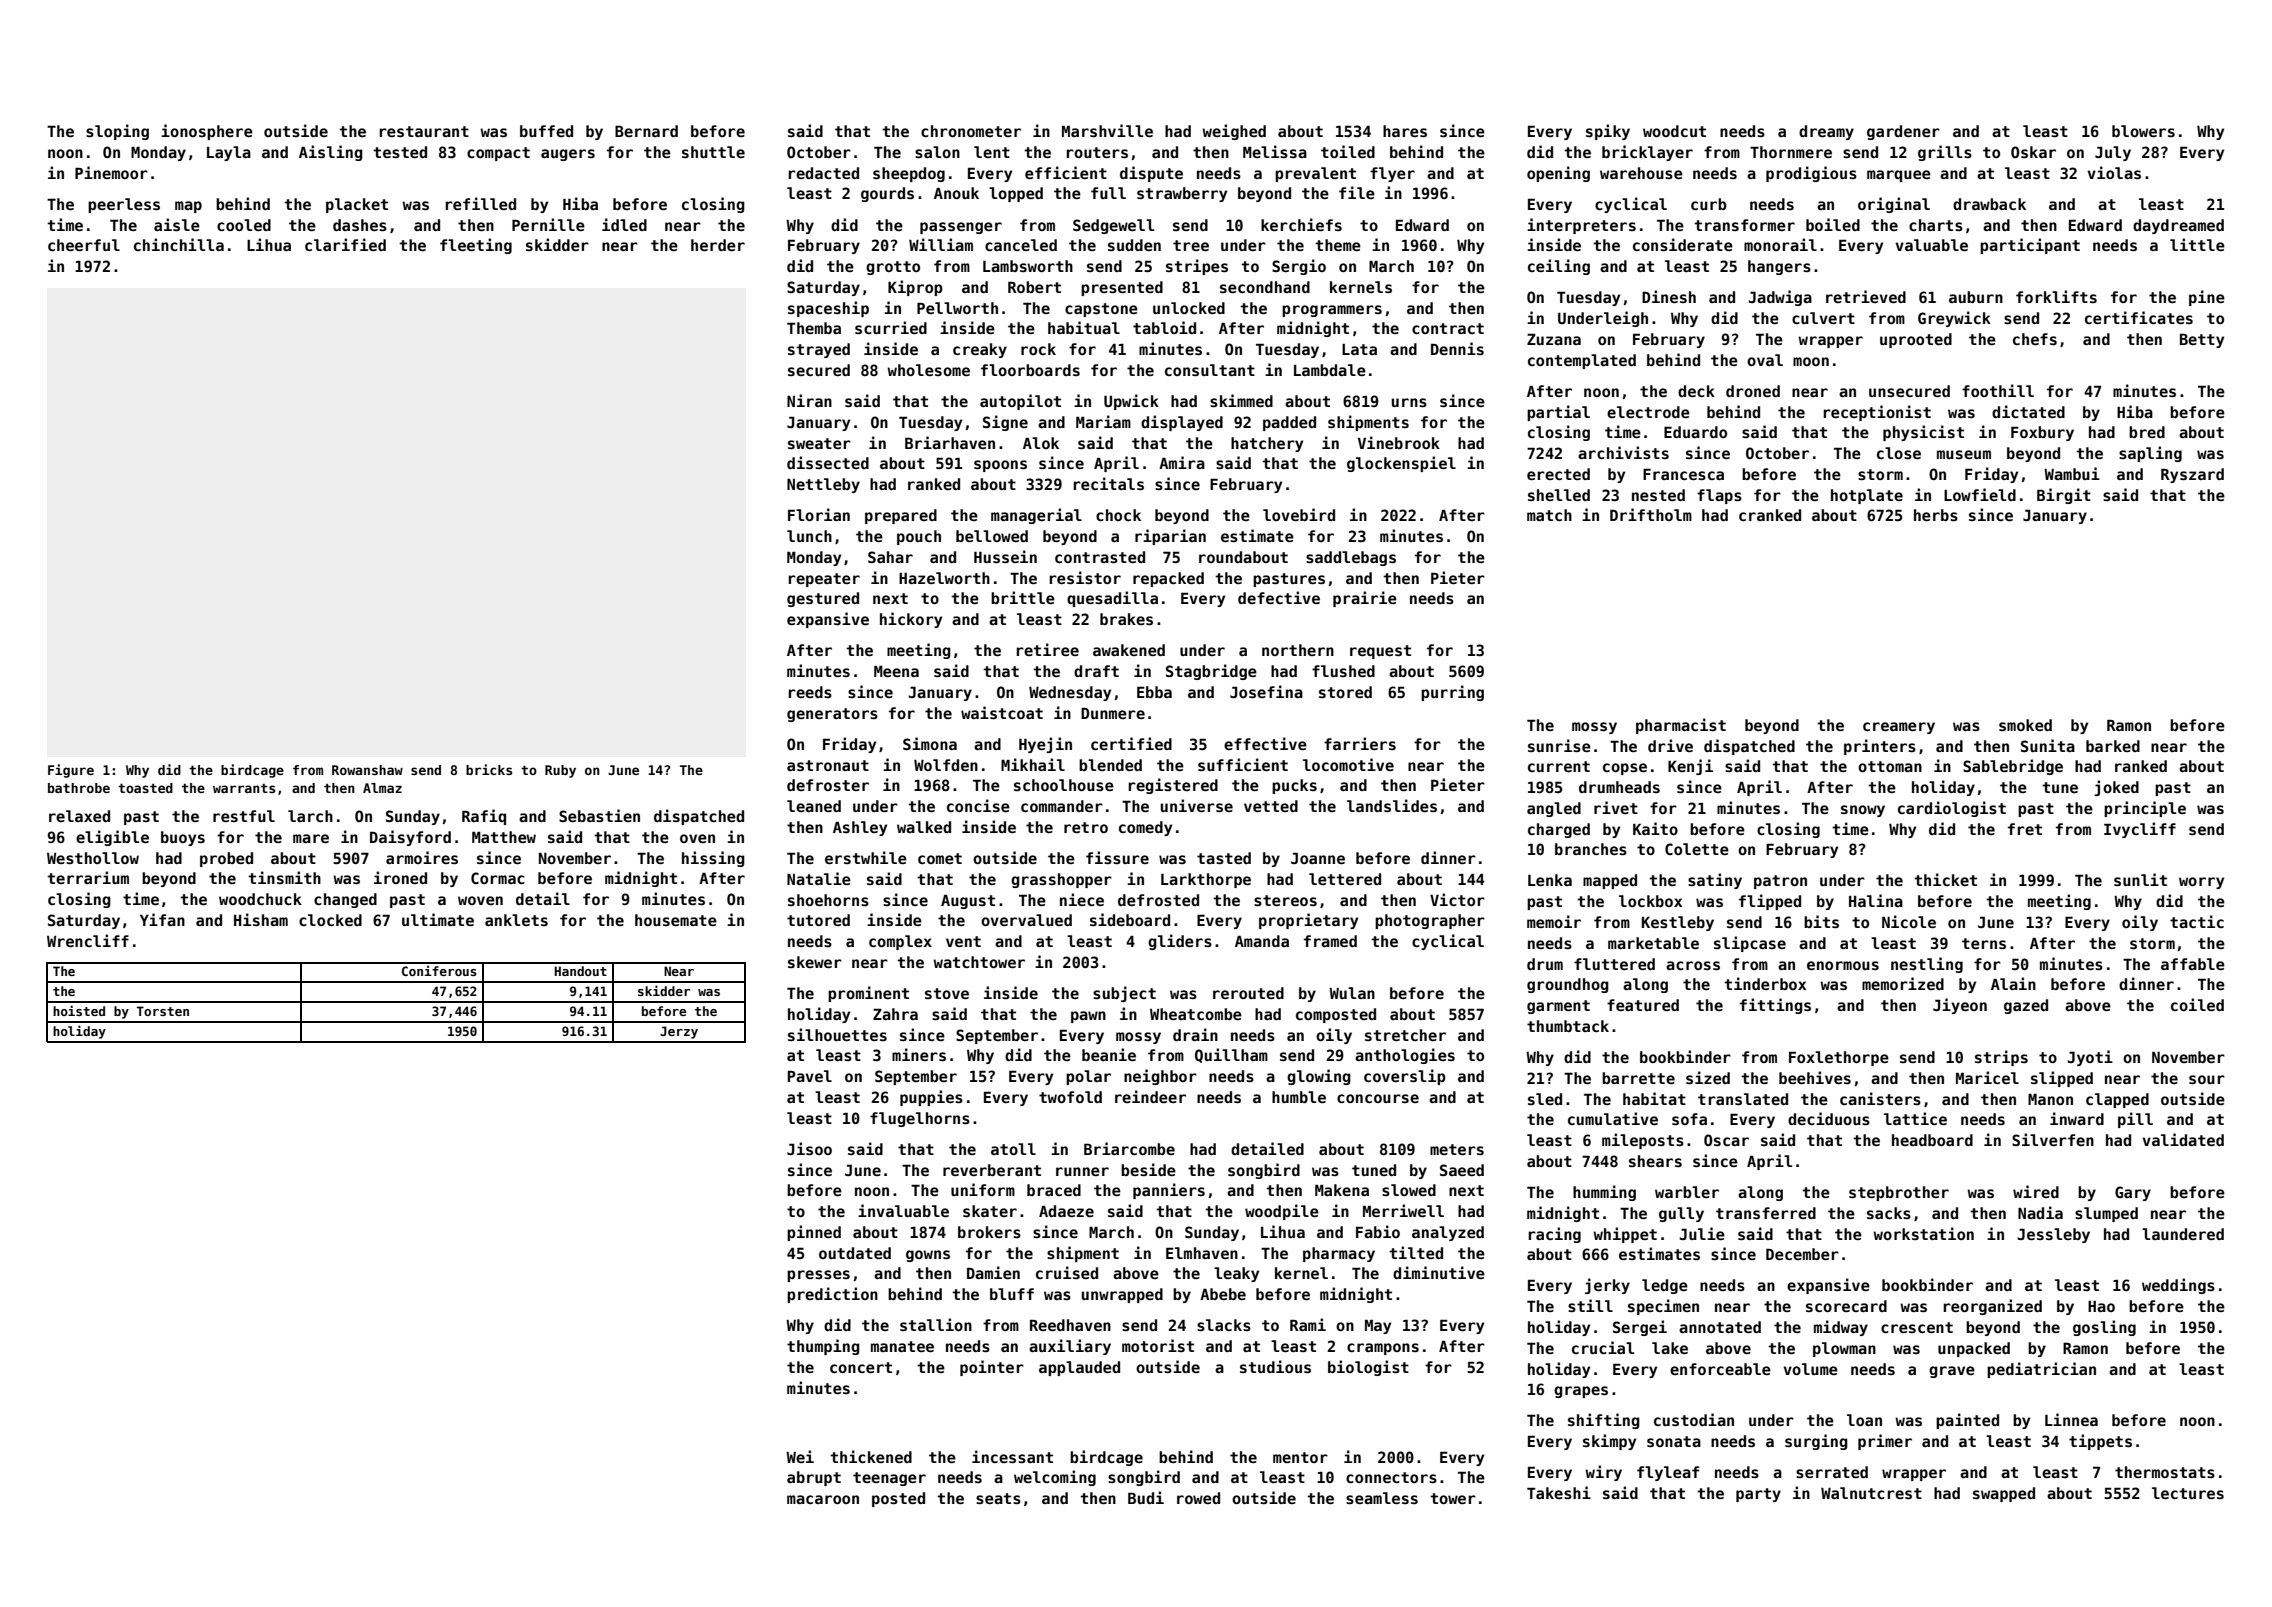  What do you see at coordinates (2025, 725) in the screenshot?
I see `smoked` at bounding box center [2025, 725].
